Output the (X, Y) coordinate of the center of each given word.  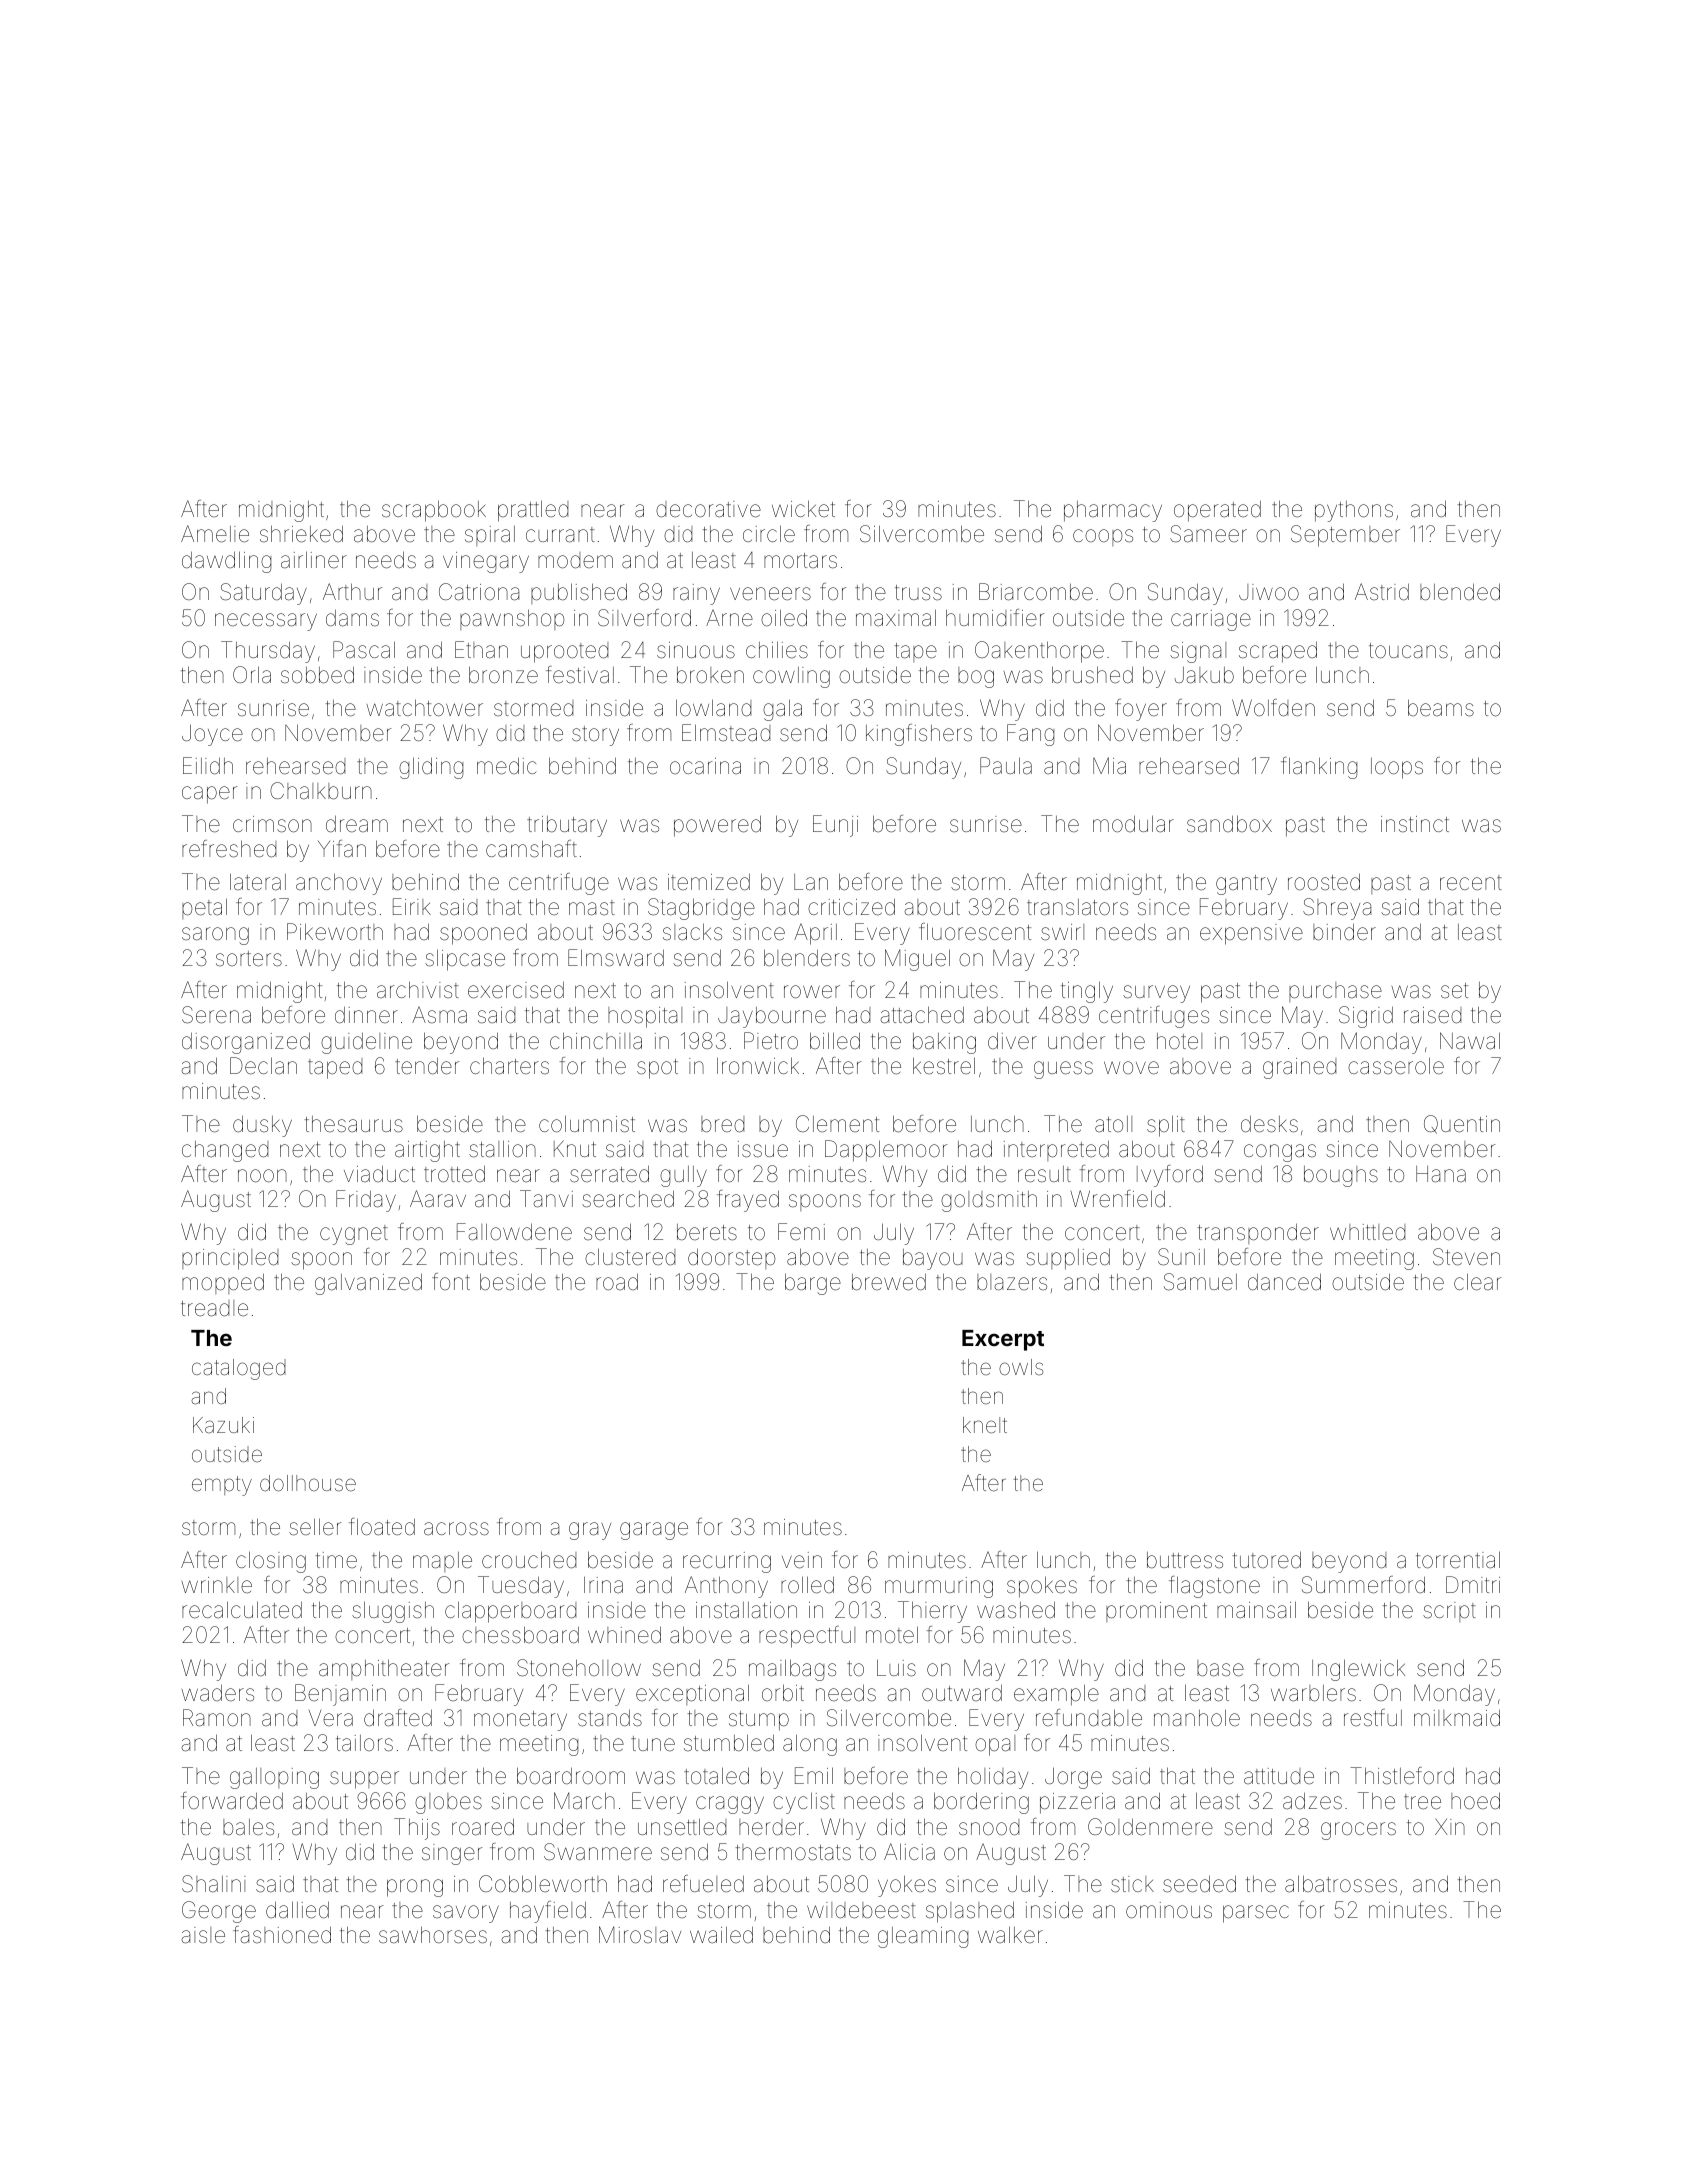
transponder (1258, 1233)
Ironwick (758, 1065)
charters (509, 1066)
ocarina (705, 766)
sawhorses (433, 1935)
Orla (252, 674)
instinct (1415, 824)
